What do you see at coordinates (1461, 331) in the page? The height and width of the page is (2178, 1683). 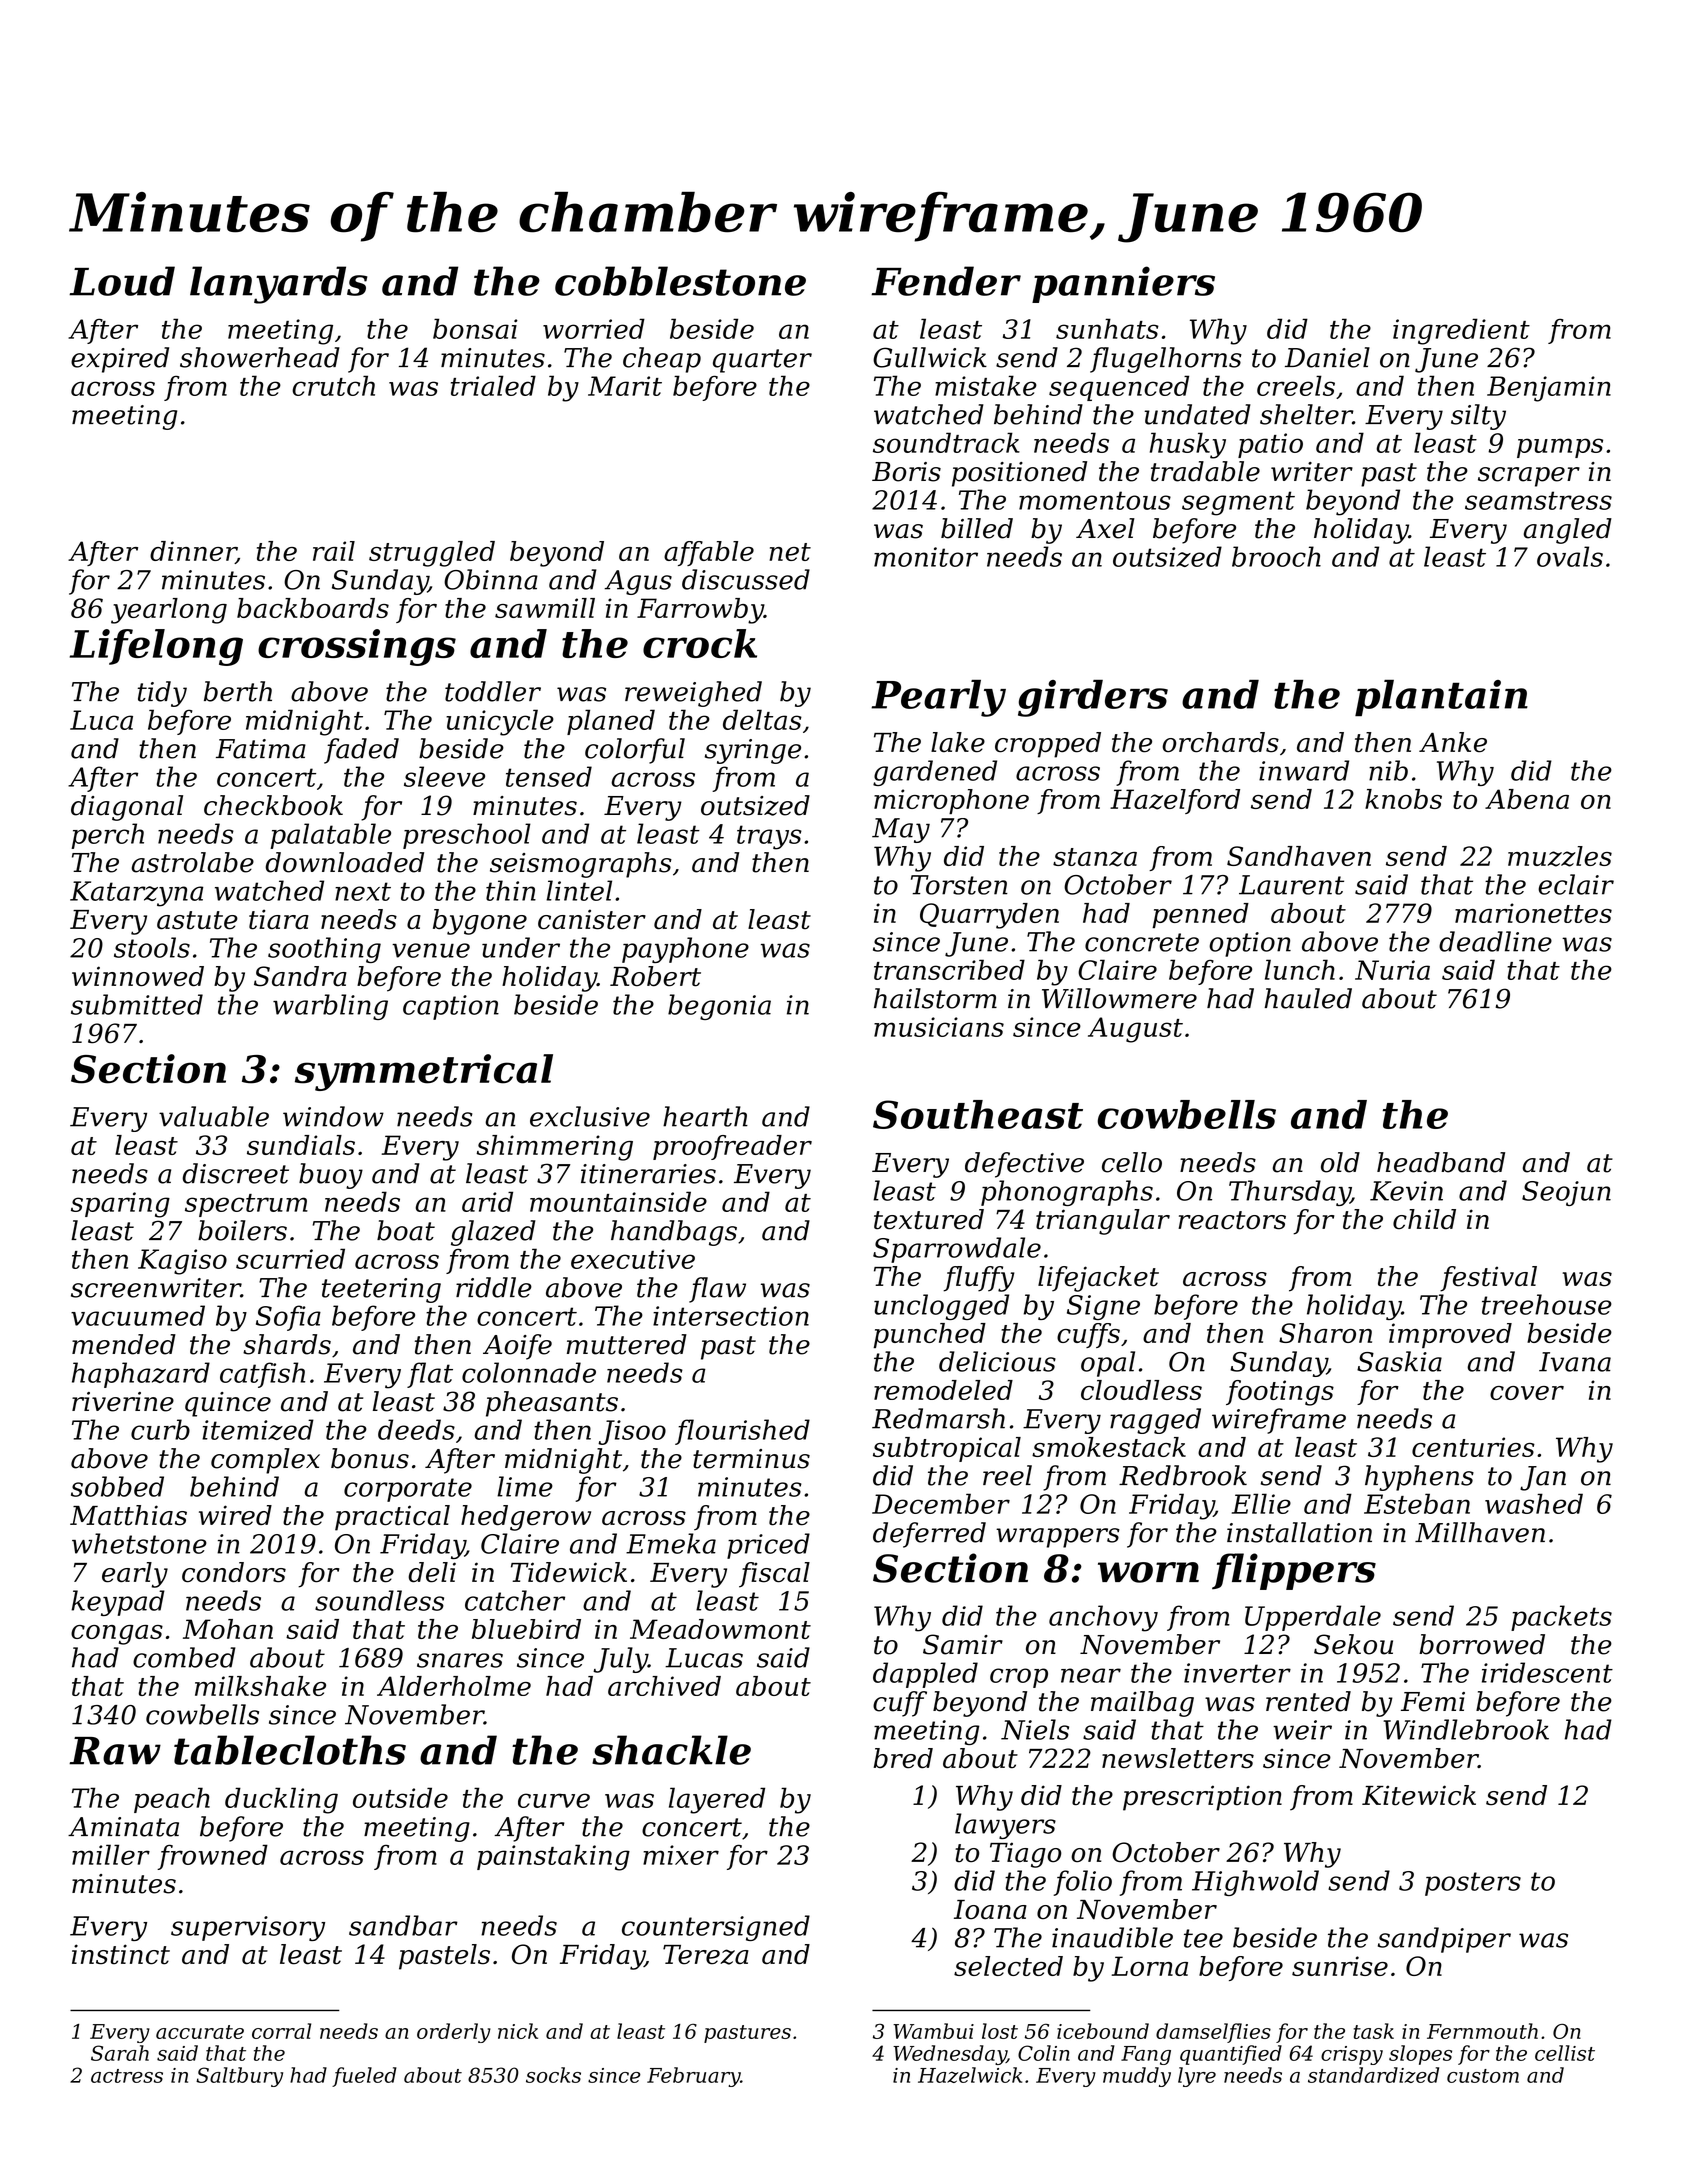 I see `ingredient` at bounding box center [1461, 331].
